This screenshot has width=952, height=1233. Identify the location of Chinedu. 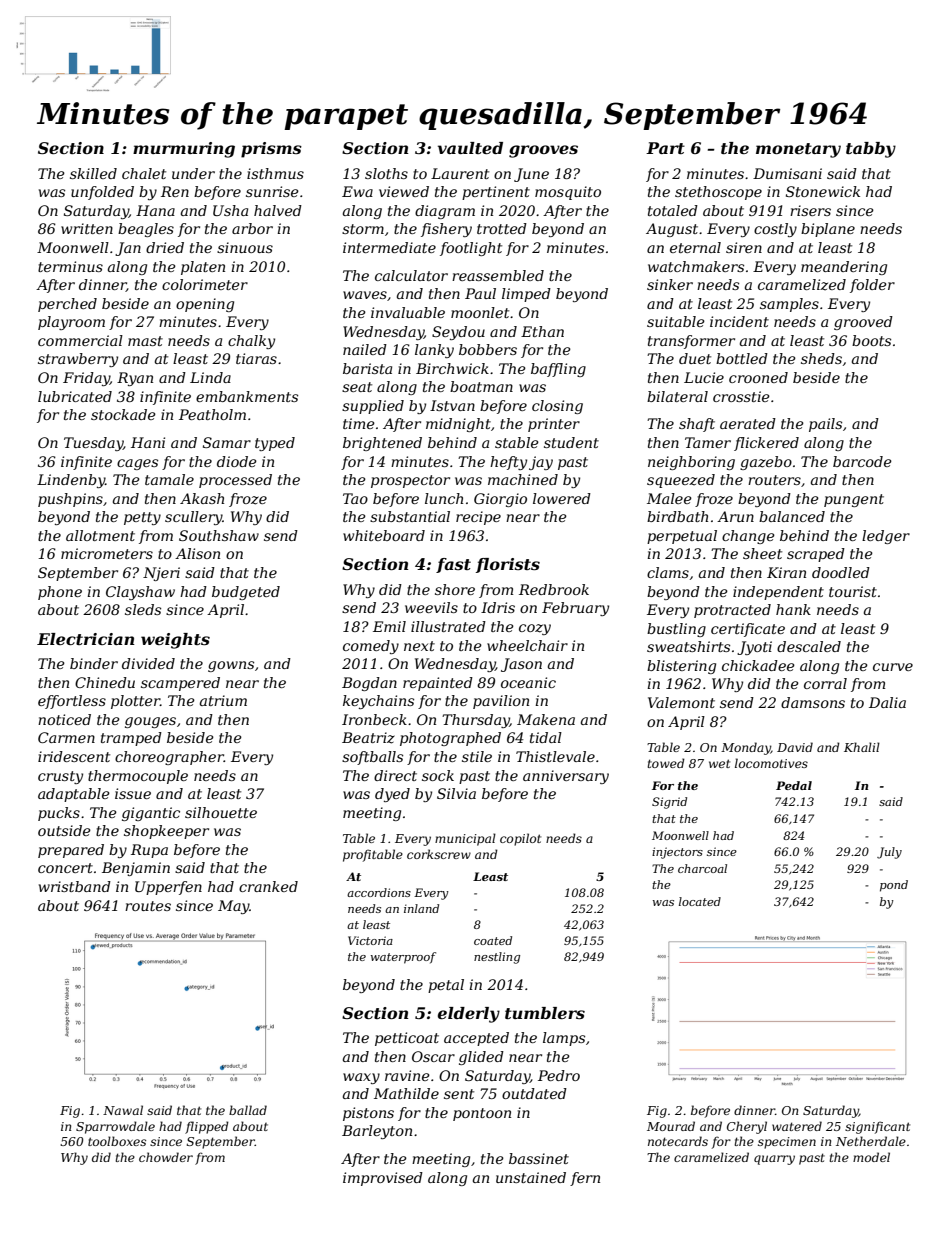
(105, 682).
